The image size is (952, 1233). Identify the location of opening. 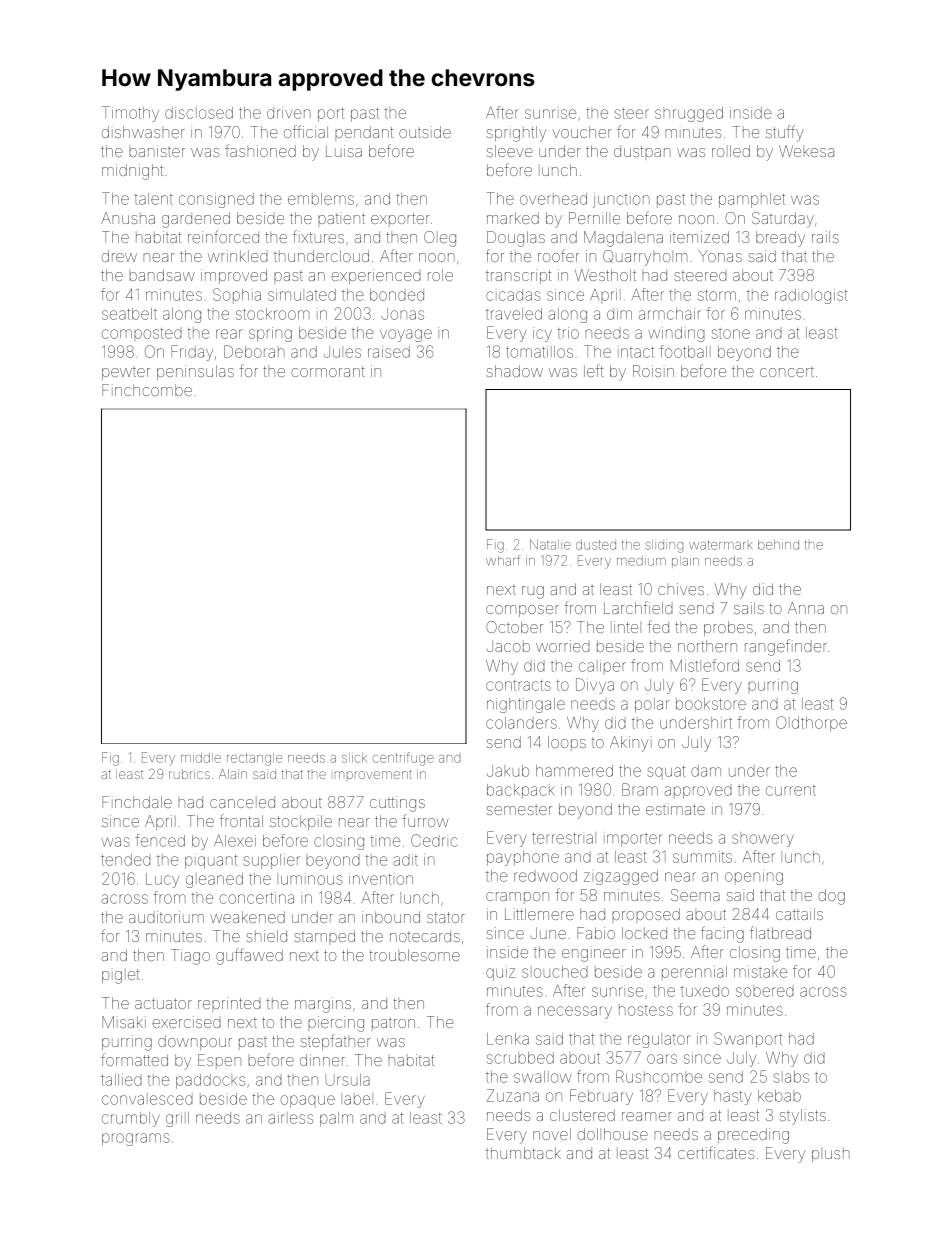
(754, 877).
